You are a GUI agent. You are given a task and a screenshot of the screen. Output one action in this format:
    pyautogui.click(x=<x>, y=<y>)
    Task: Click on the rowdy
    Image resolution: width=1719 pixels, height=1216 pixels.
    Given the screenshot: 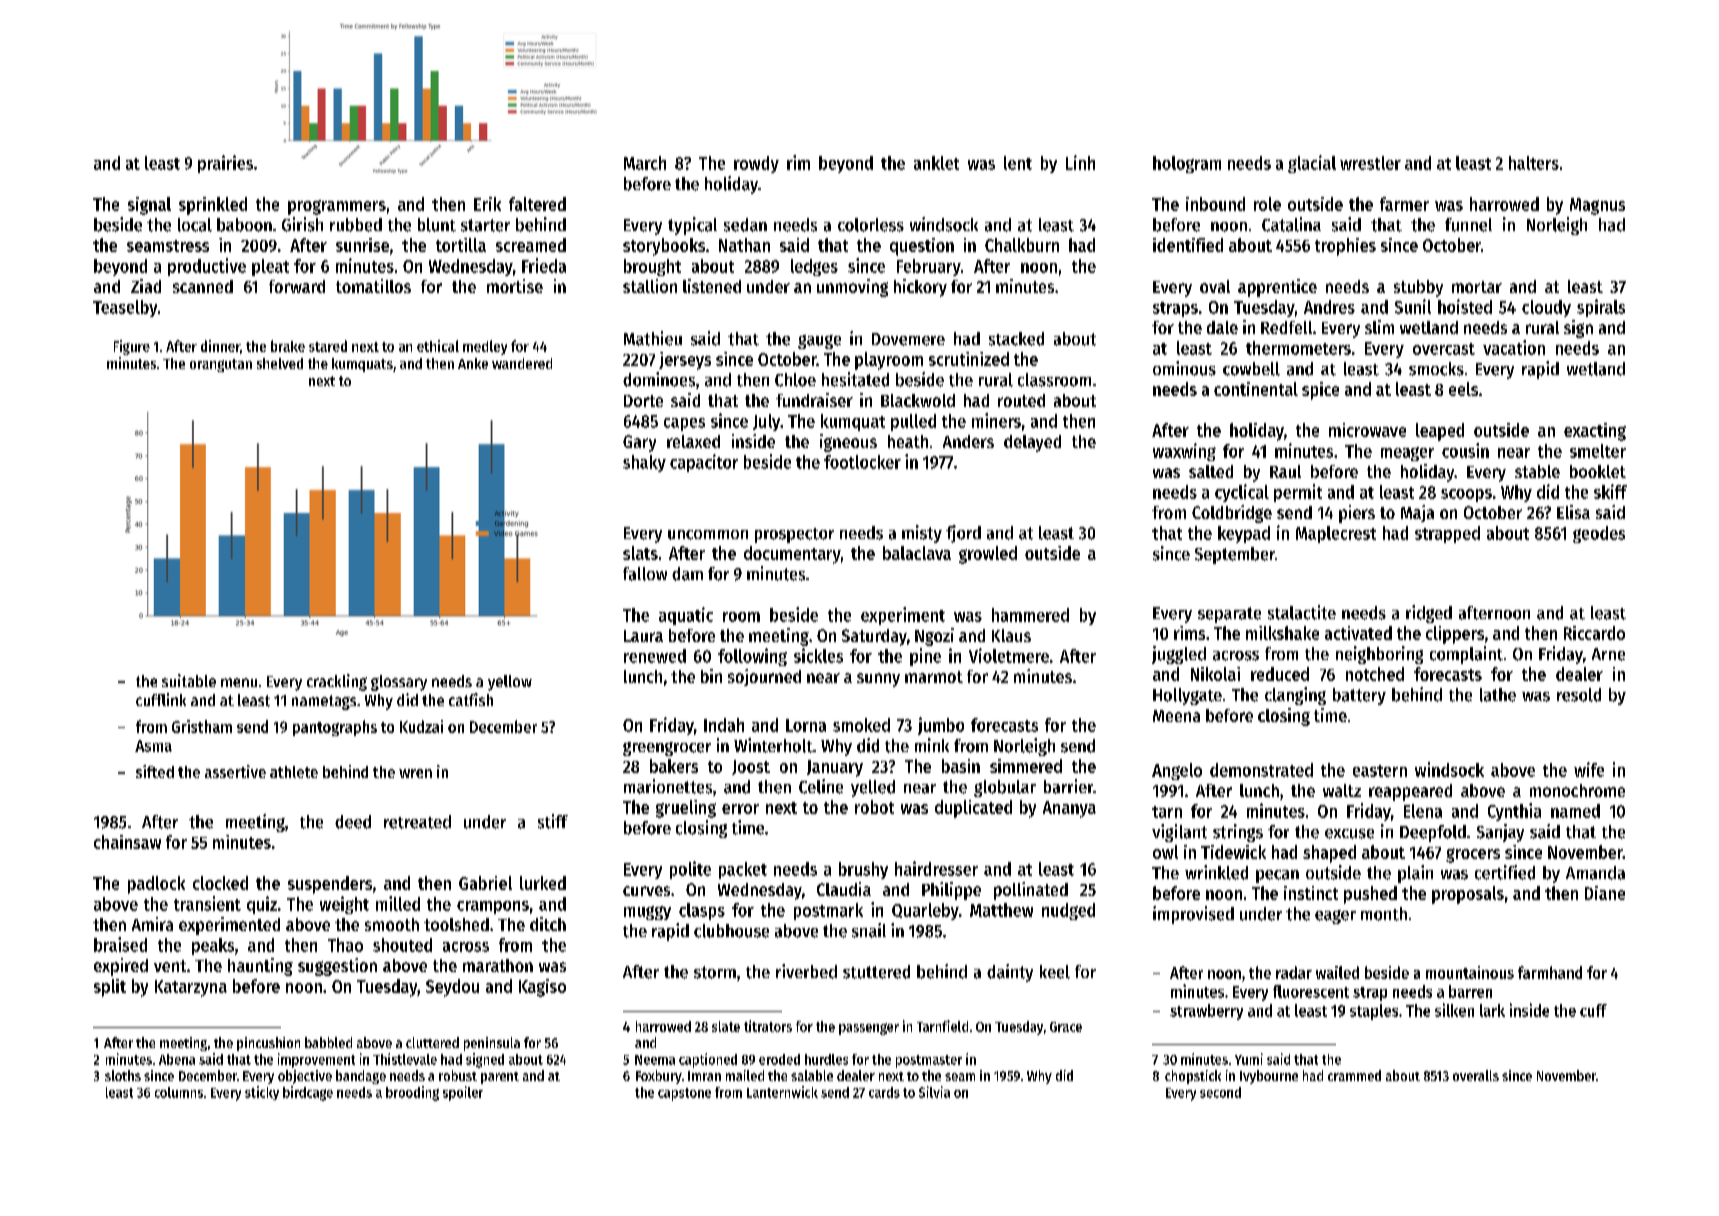 What is the action you would take?
    pyautogui.click(x=756, y=164)
